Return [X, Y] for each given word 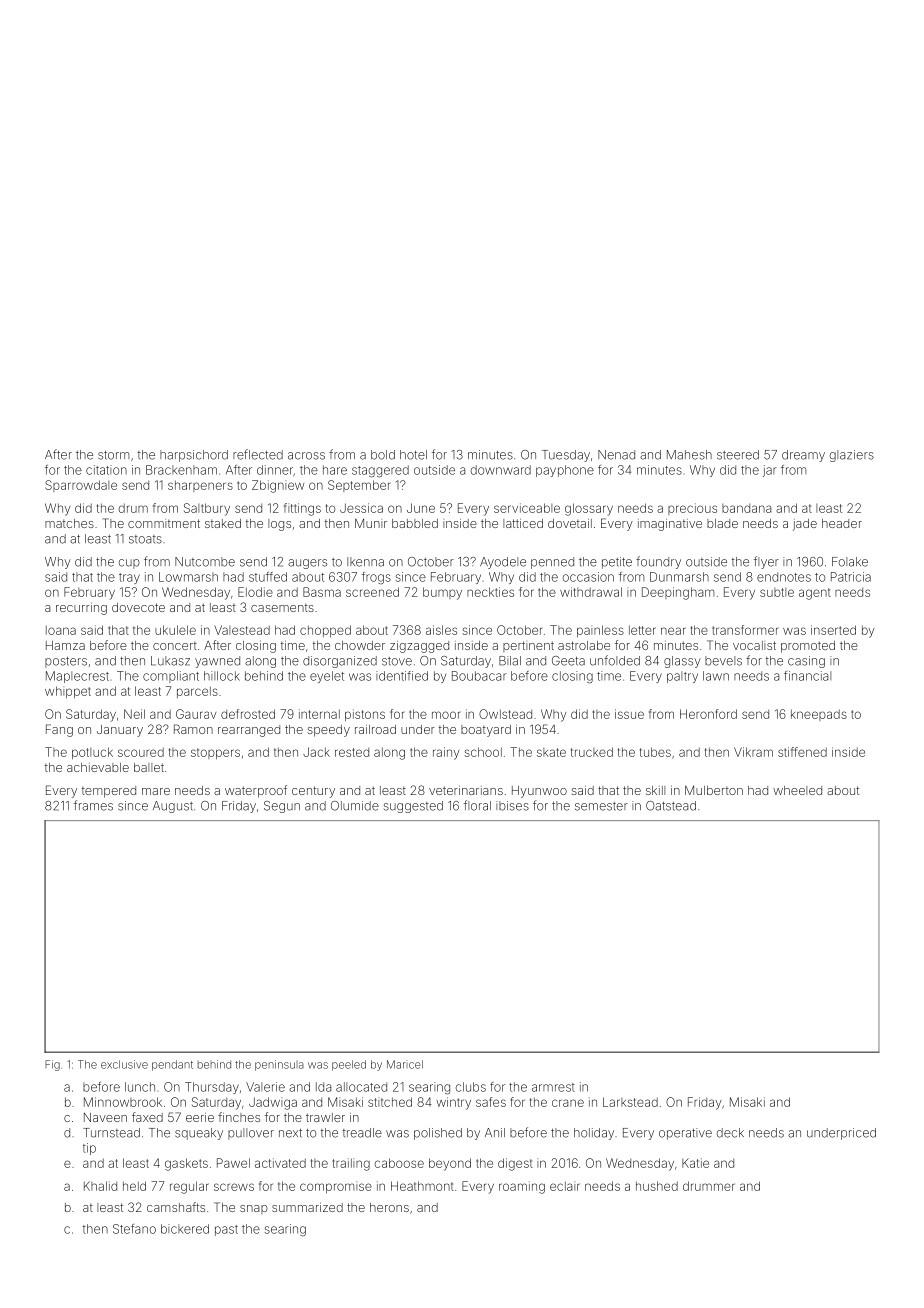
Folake [850, 562]
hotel [413, 455]
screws [234, 1187]
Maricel [405, 1064]
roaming [522, 1187]
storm [113, 455]
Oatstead [671, 806]
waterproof [256, 791]
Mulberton [714, 790]
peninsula [279, 1065]
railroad [375, 729]
